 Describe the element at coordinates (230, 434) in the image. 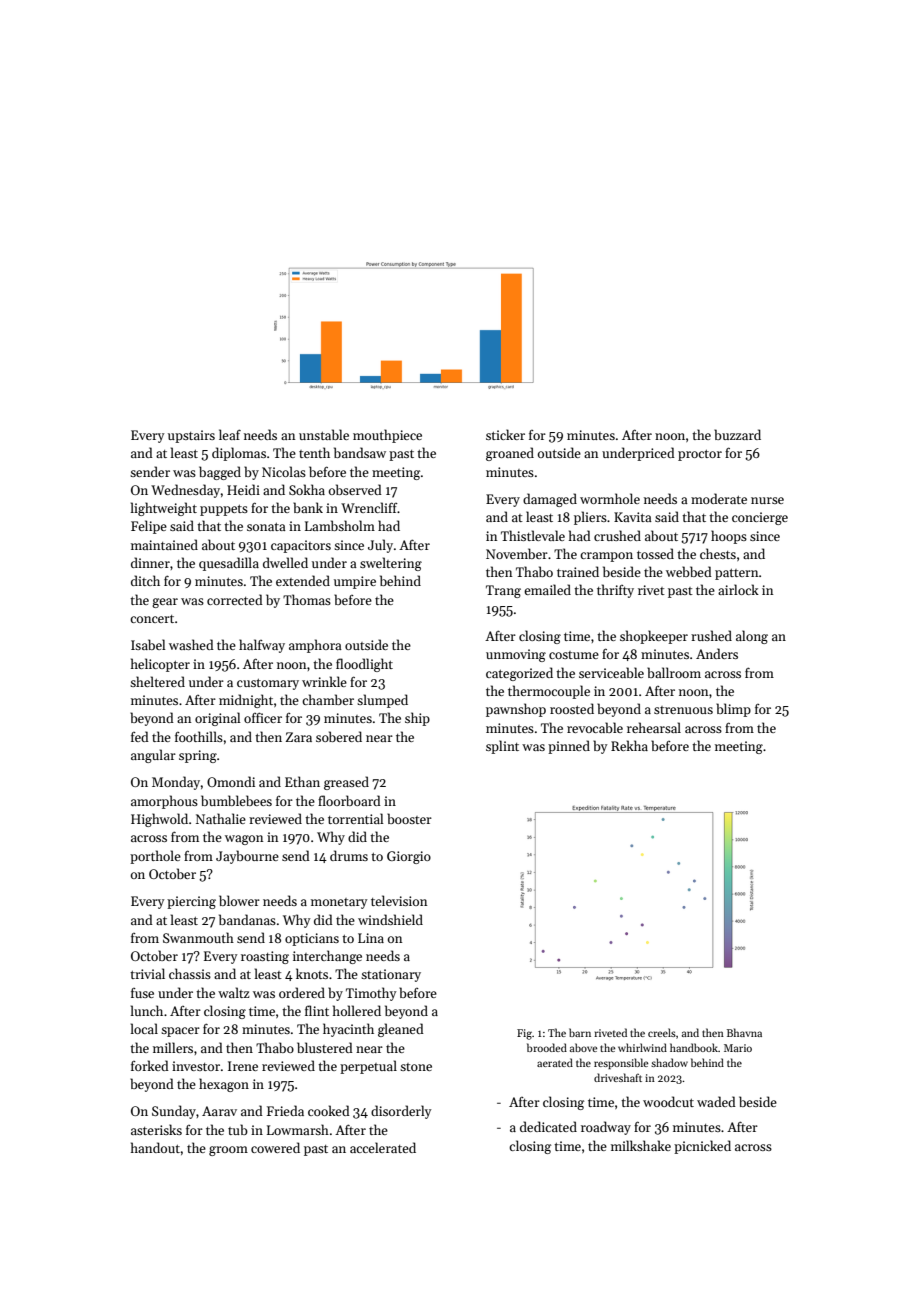

I see `leaf` at that location.
